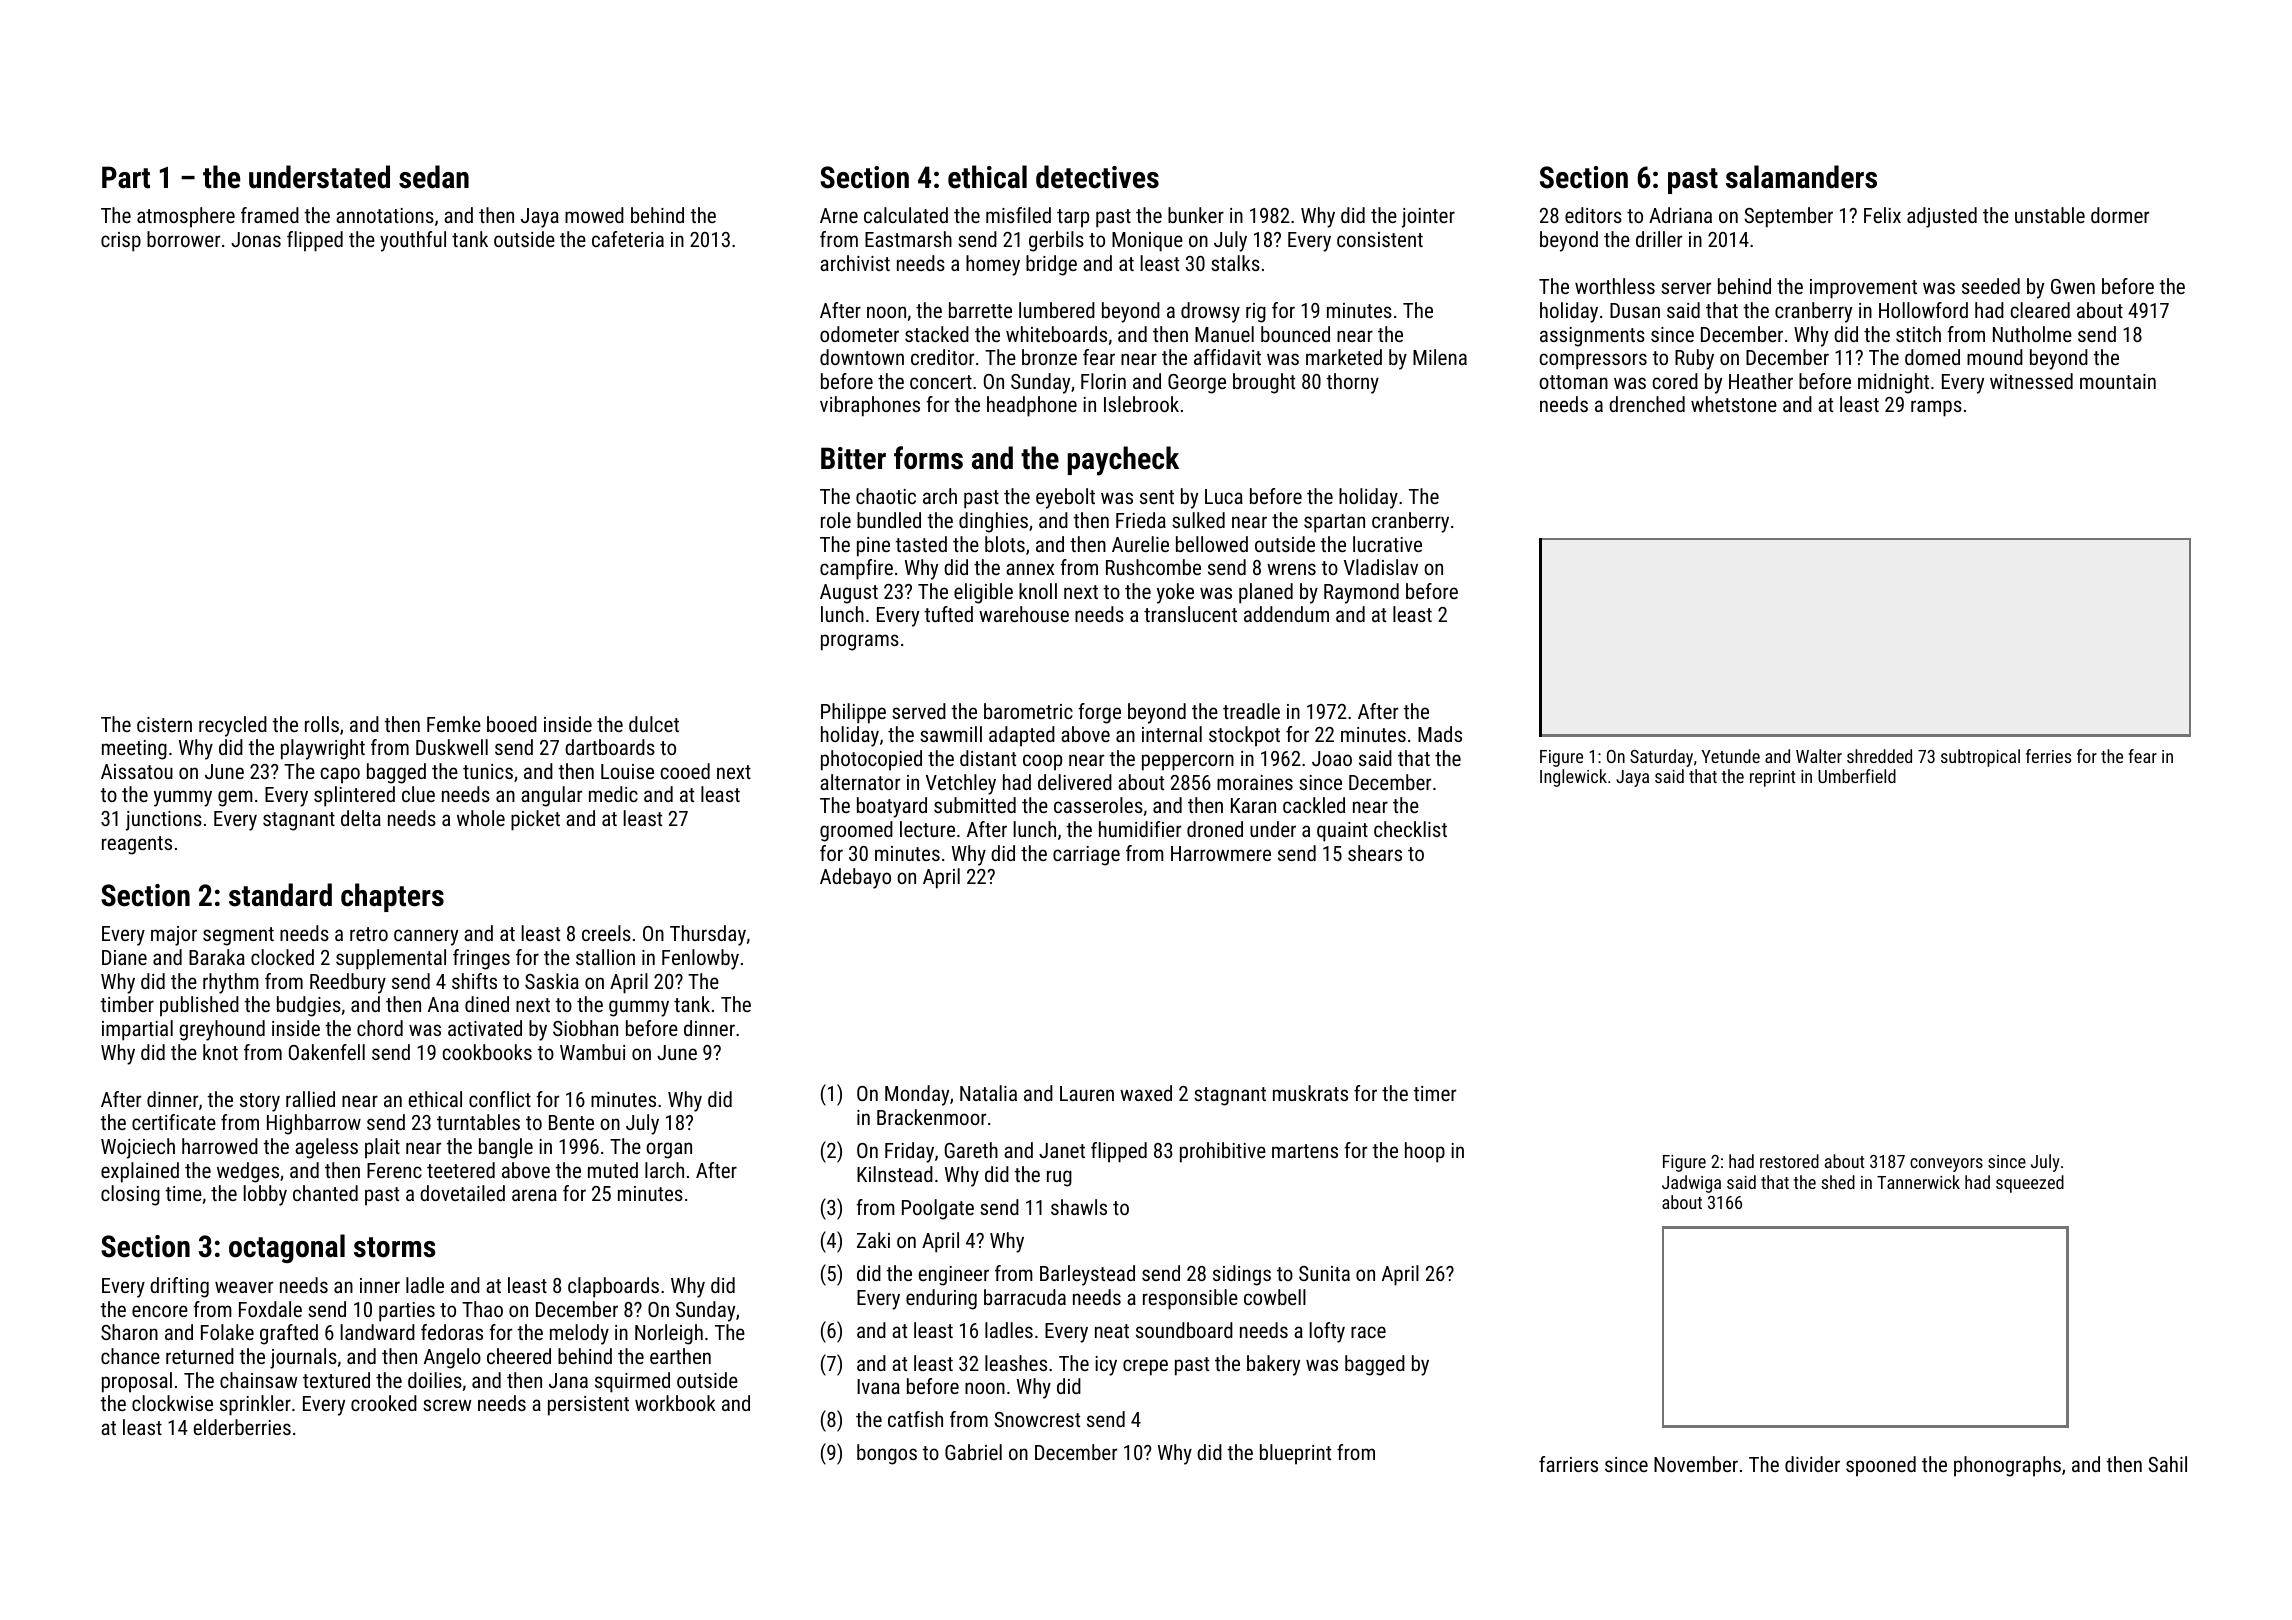 This page has height=1620, width=2292. What do you see at coordinates (377, 1332) in the page?
I see `landward` at bounding box center [377, 1332].
